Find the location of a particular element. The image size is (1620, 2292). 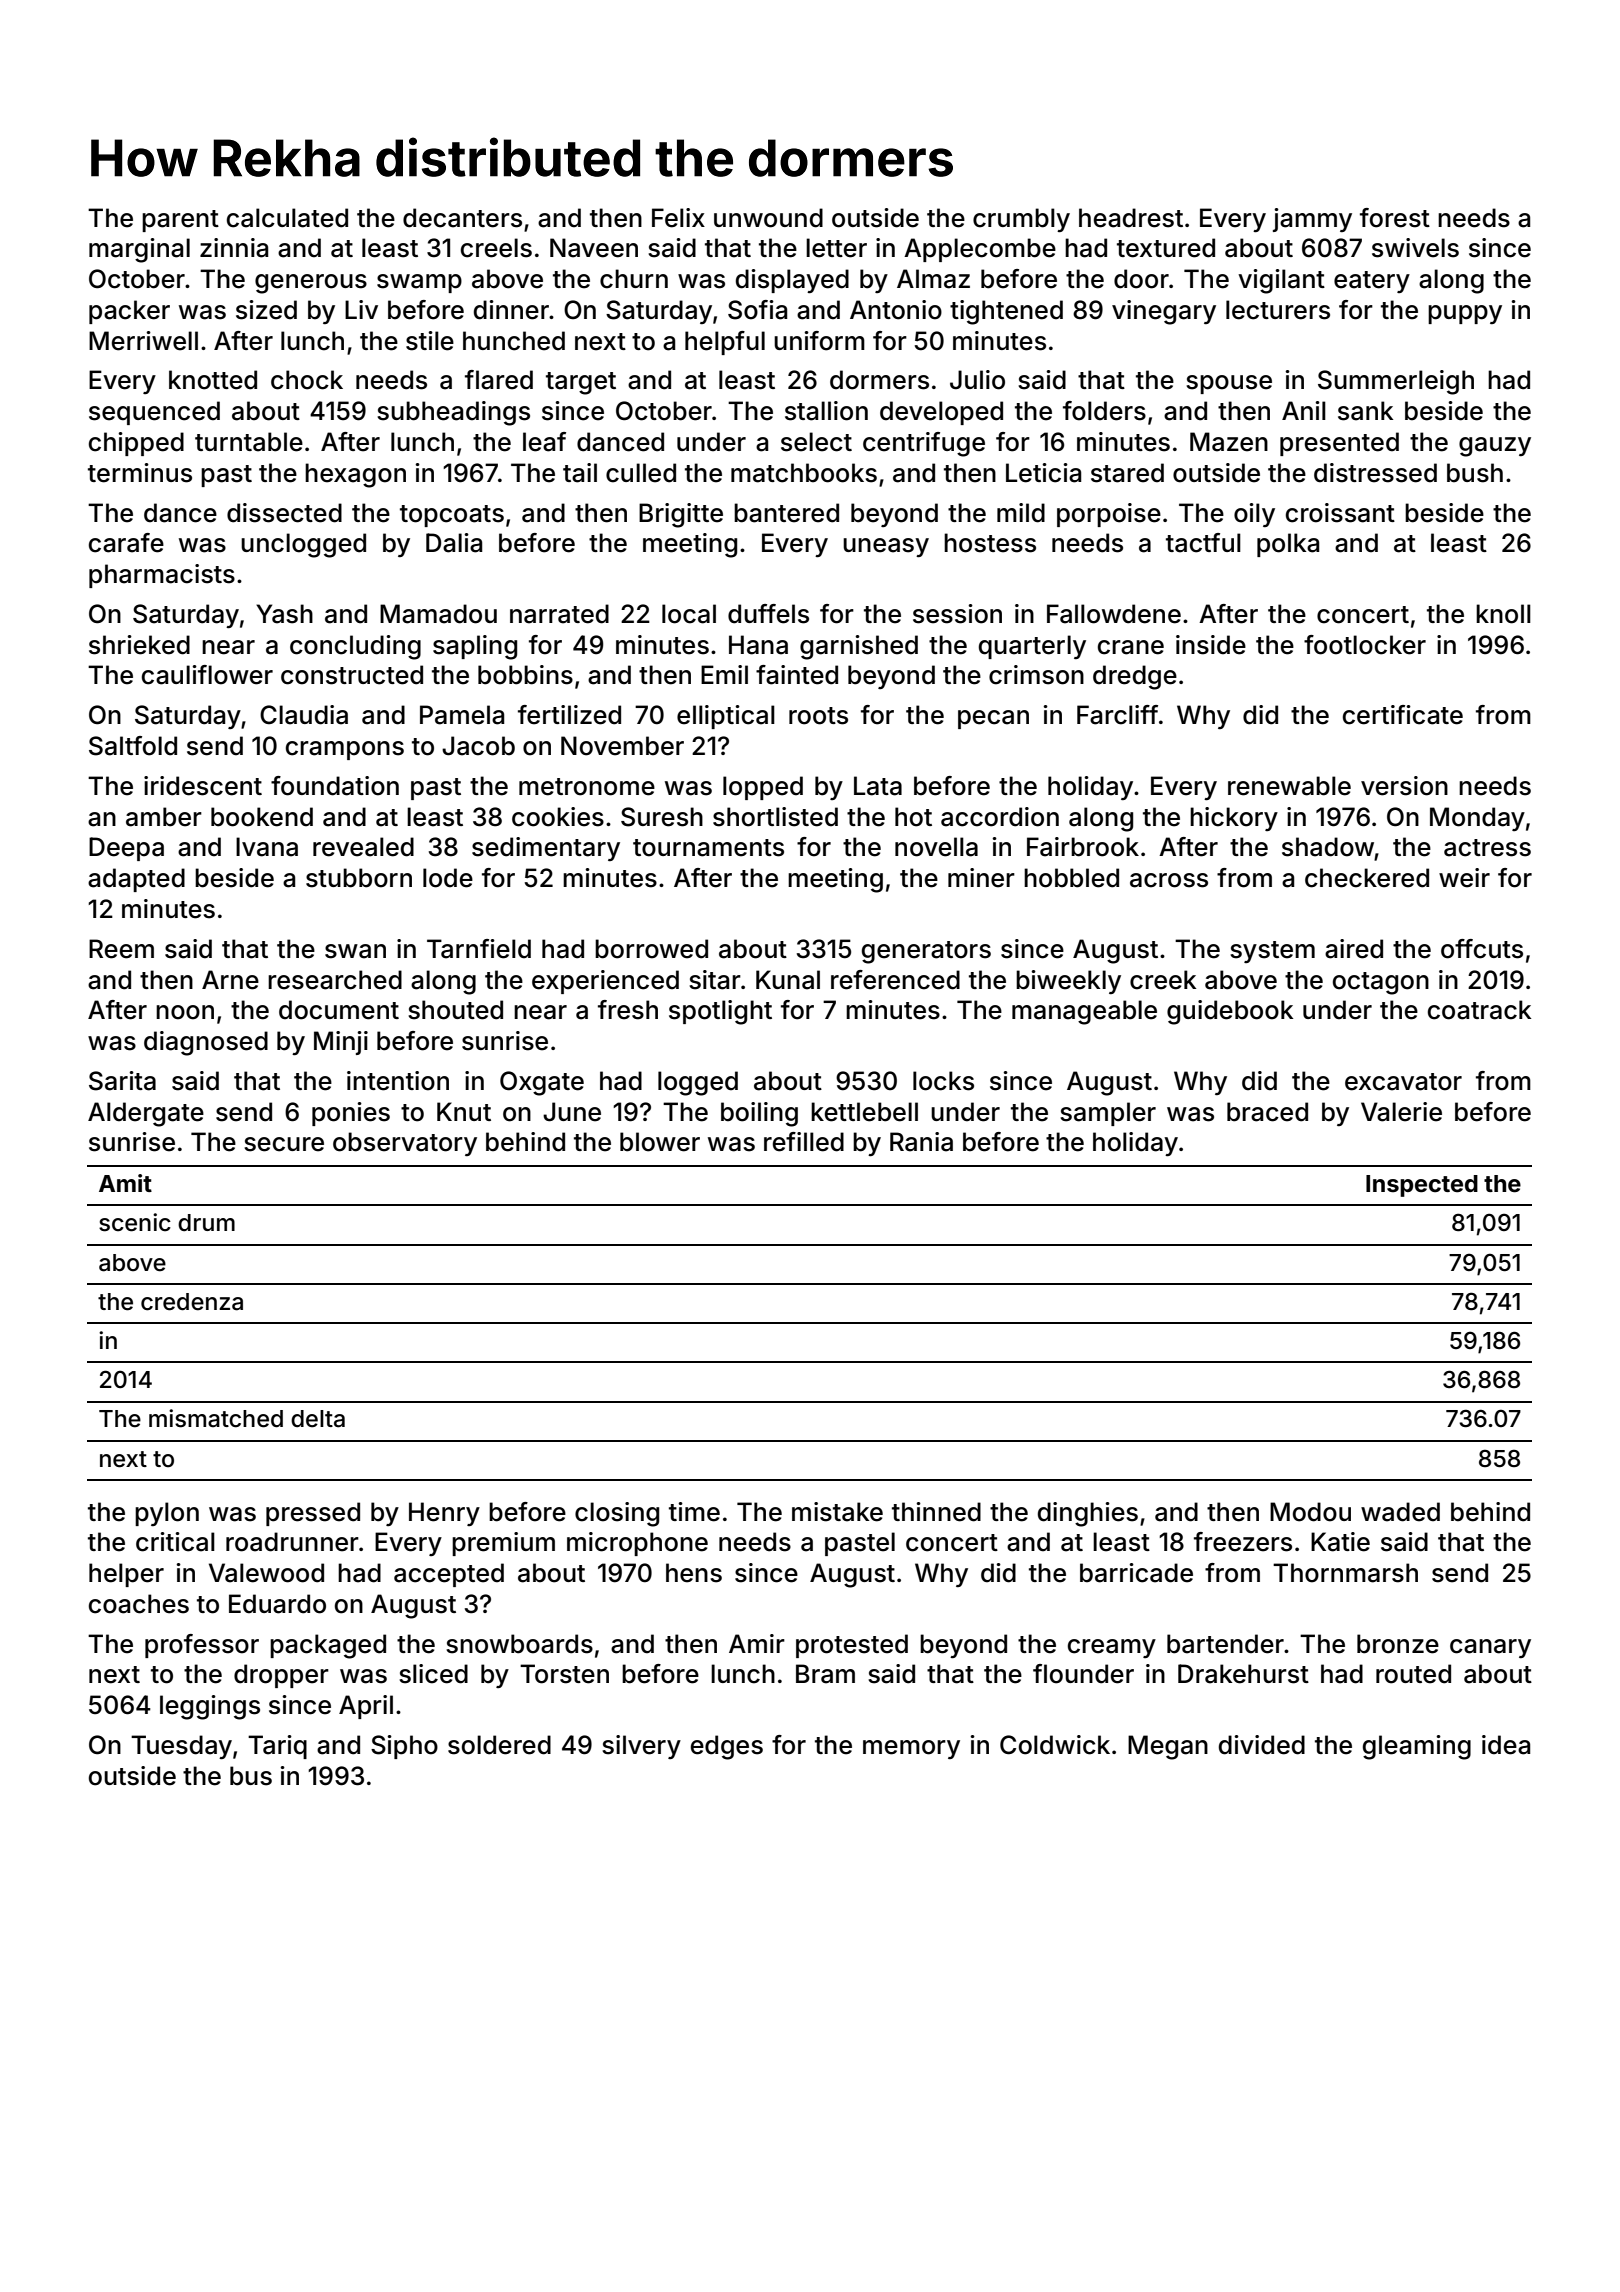

crumbly is located at coordinates (1021, 220).
